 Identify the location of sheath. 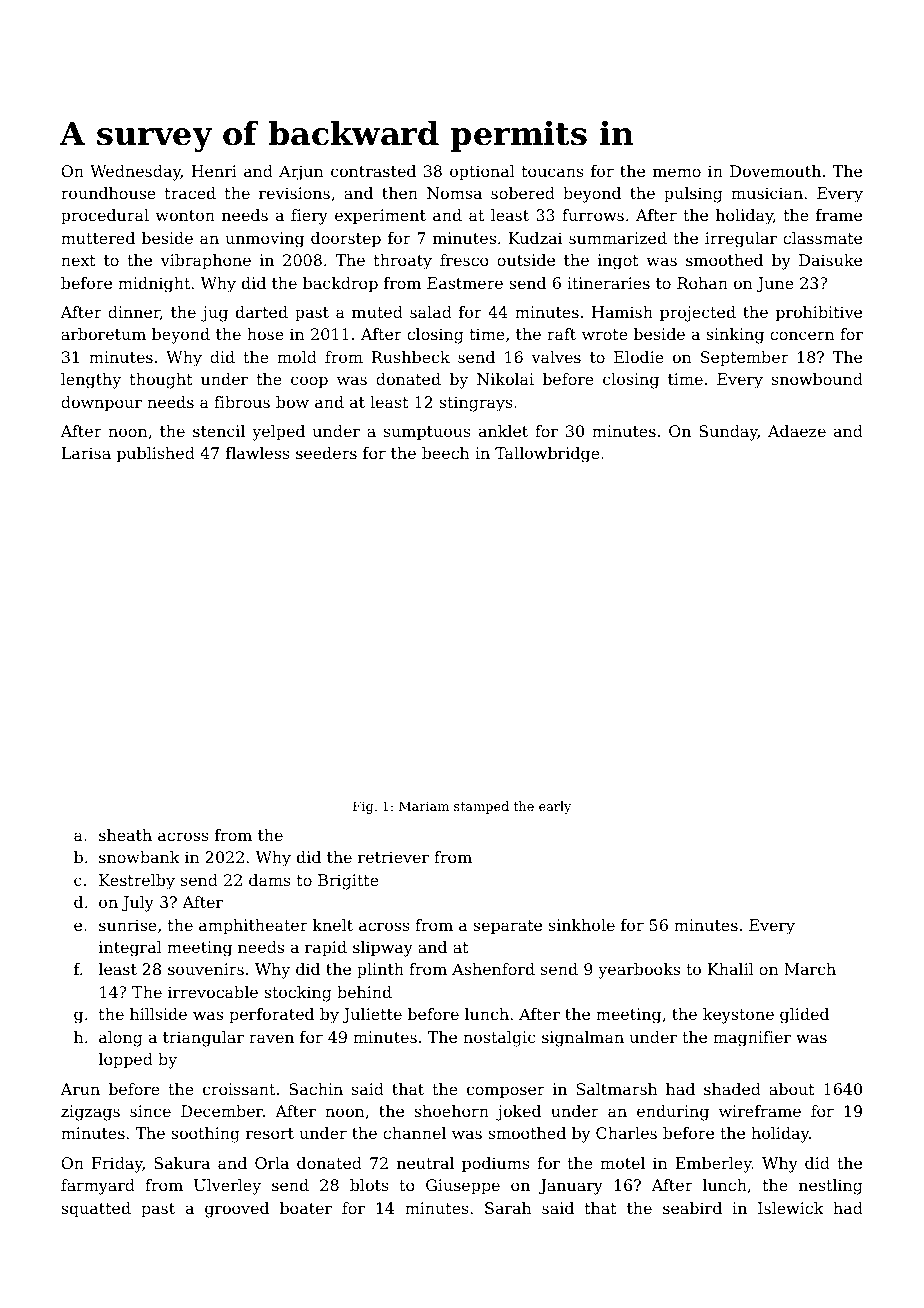
(125, 835).
